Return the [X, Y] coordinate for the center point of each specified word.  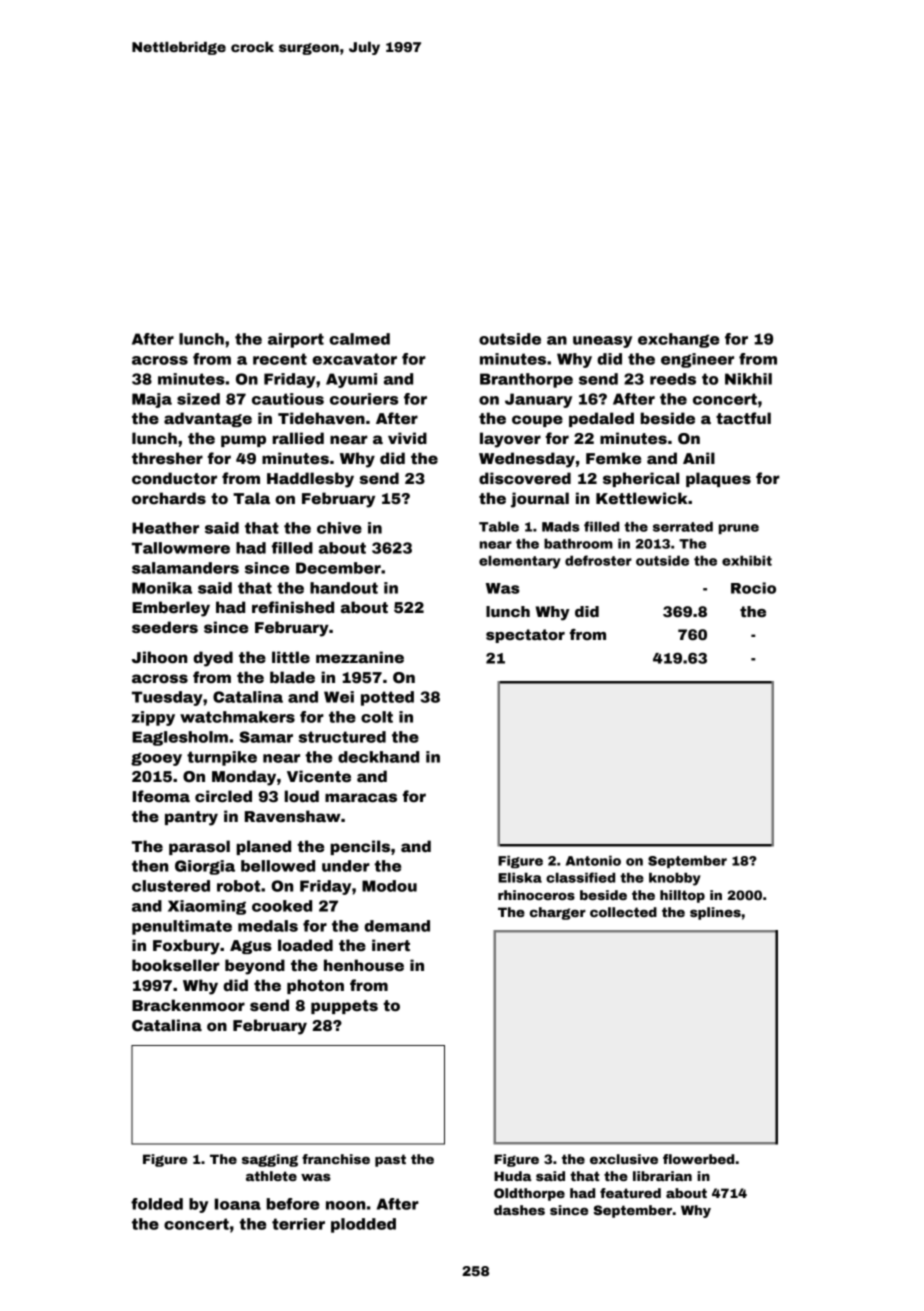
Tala [251, 498]
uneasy [602, 342]
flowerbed [698, 1159]
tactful [743, 418]
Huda [513, 1176]
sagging [270, 1160]
